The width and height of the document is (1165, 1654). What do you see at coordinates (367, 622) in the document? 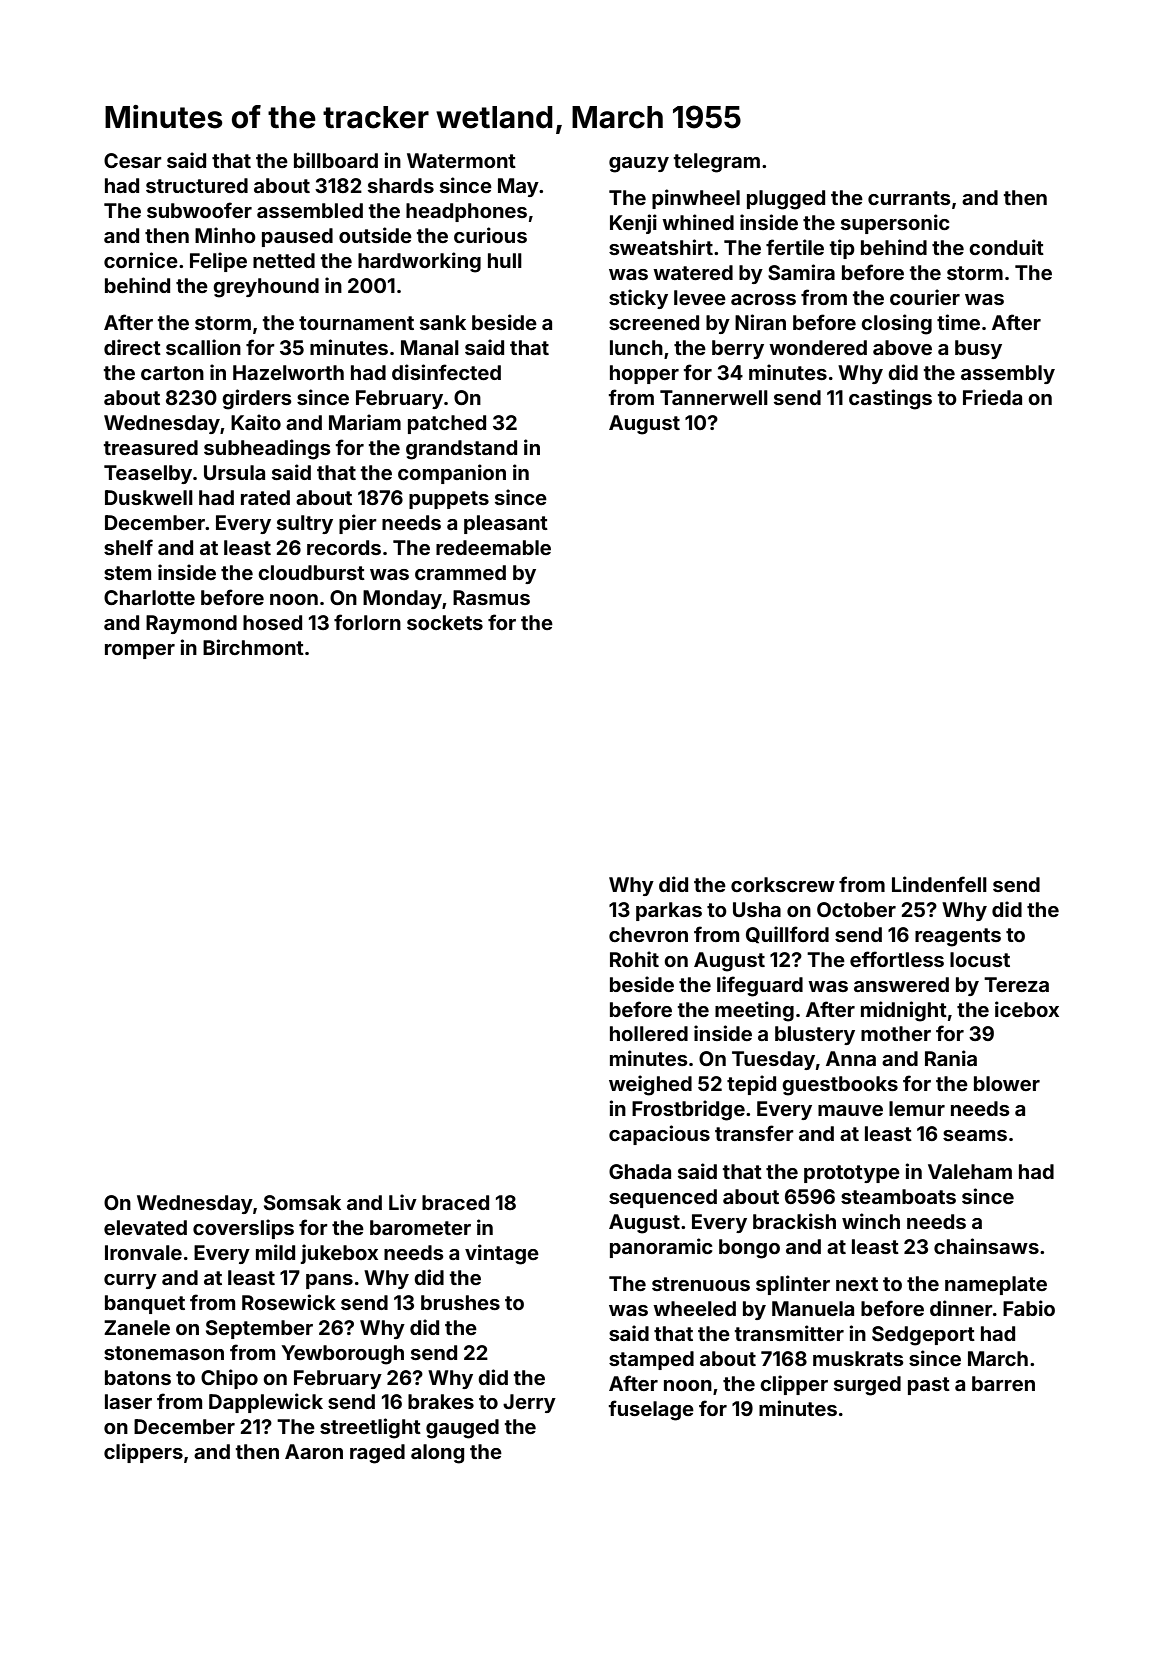
I see `forlorn` at bounding box center [367, 622].
